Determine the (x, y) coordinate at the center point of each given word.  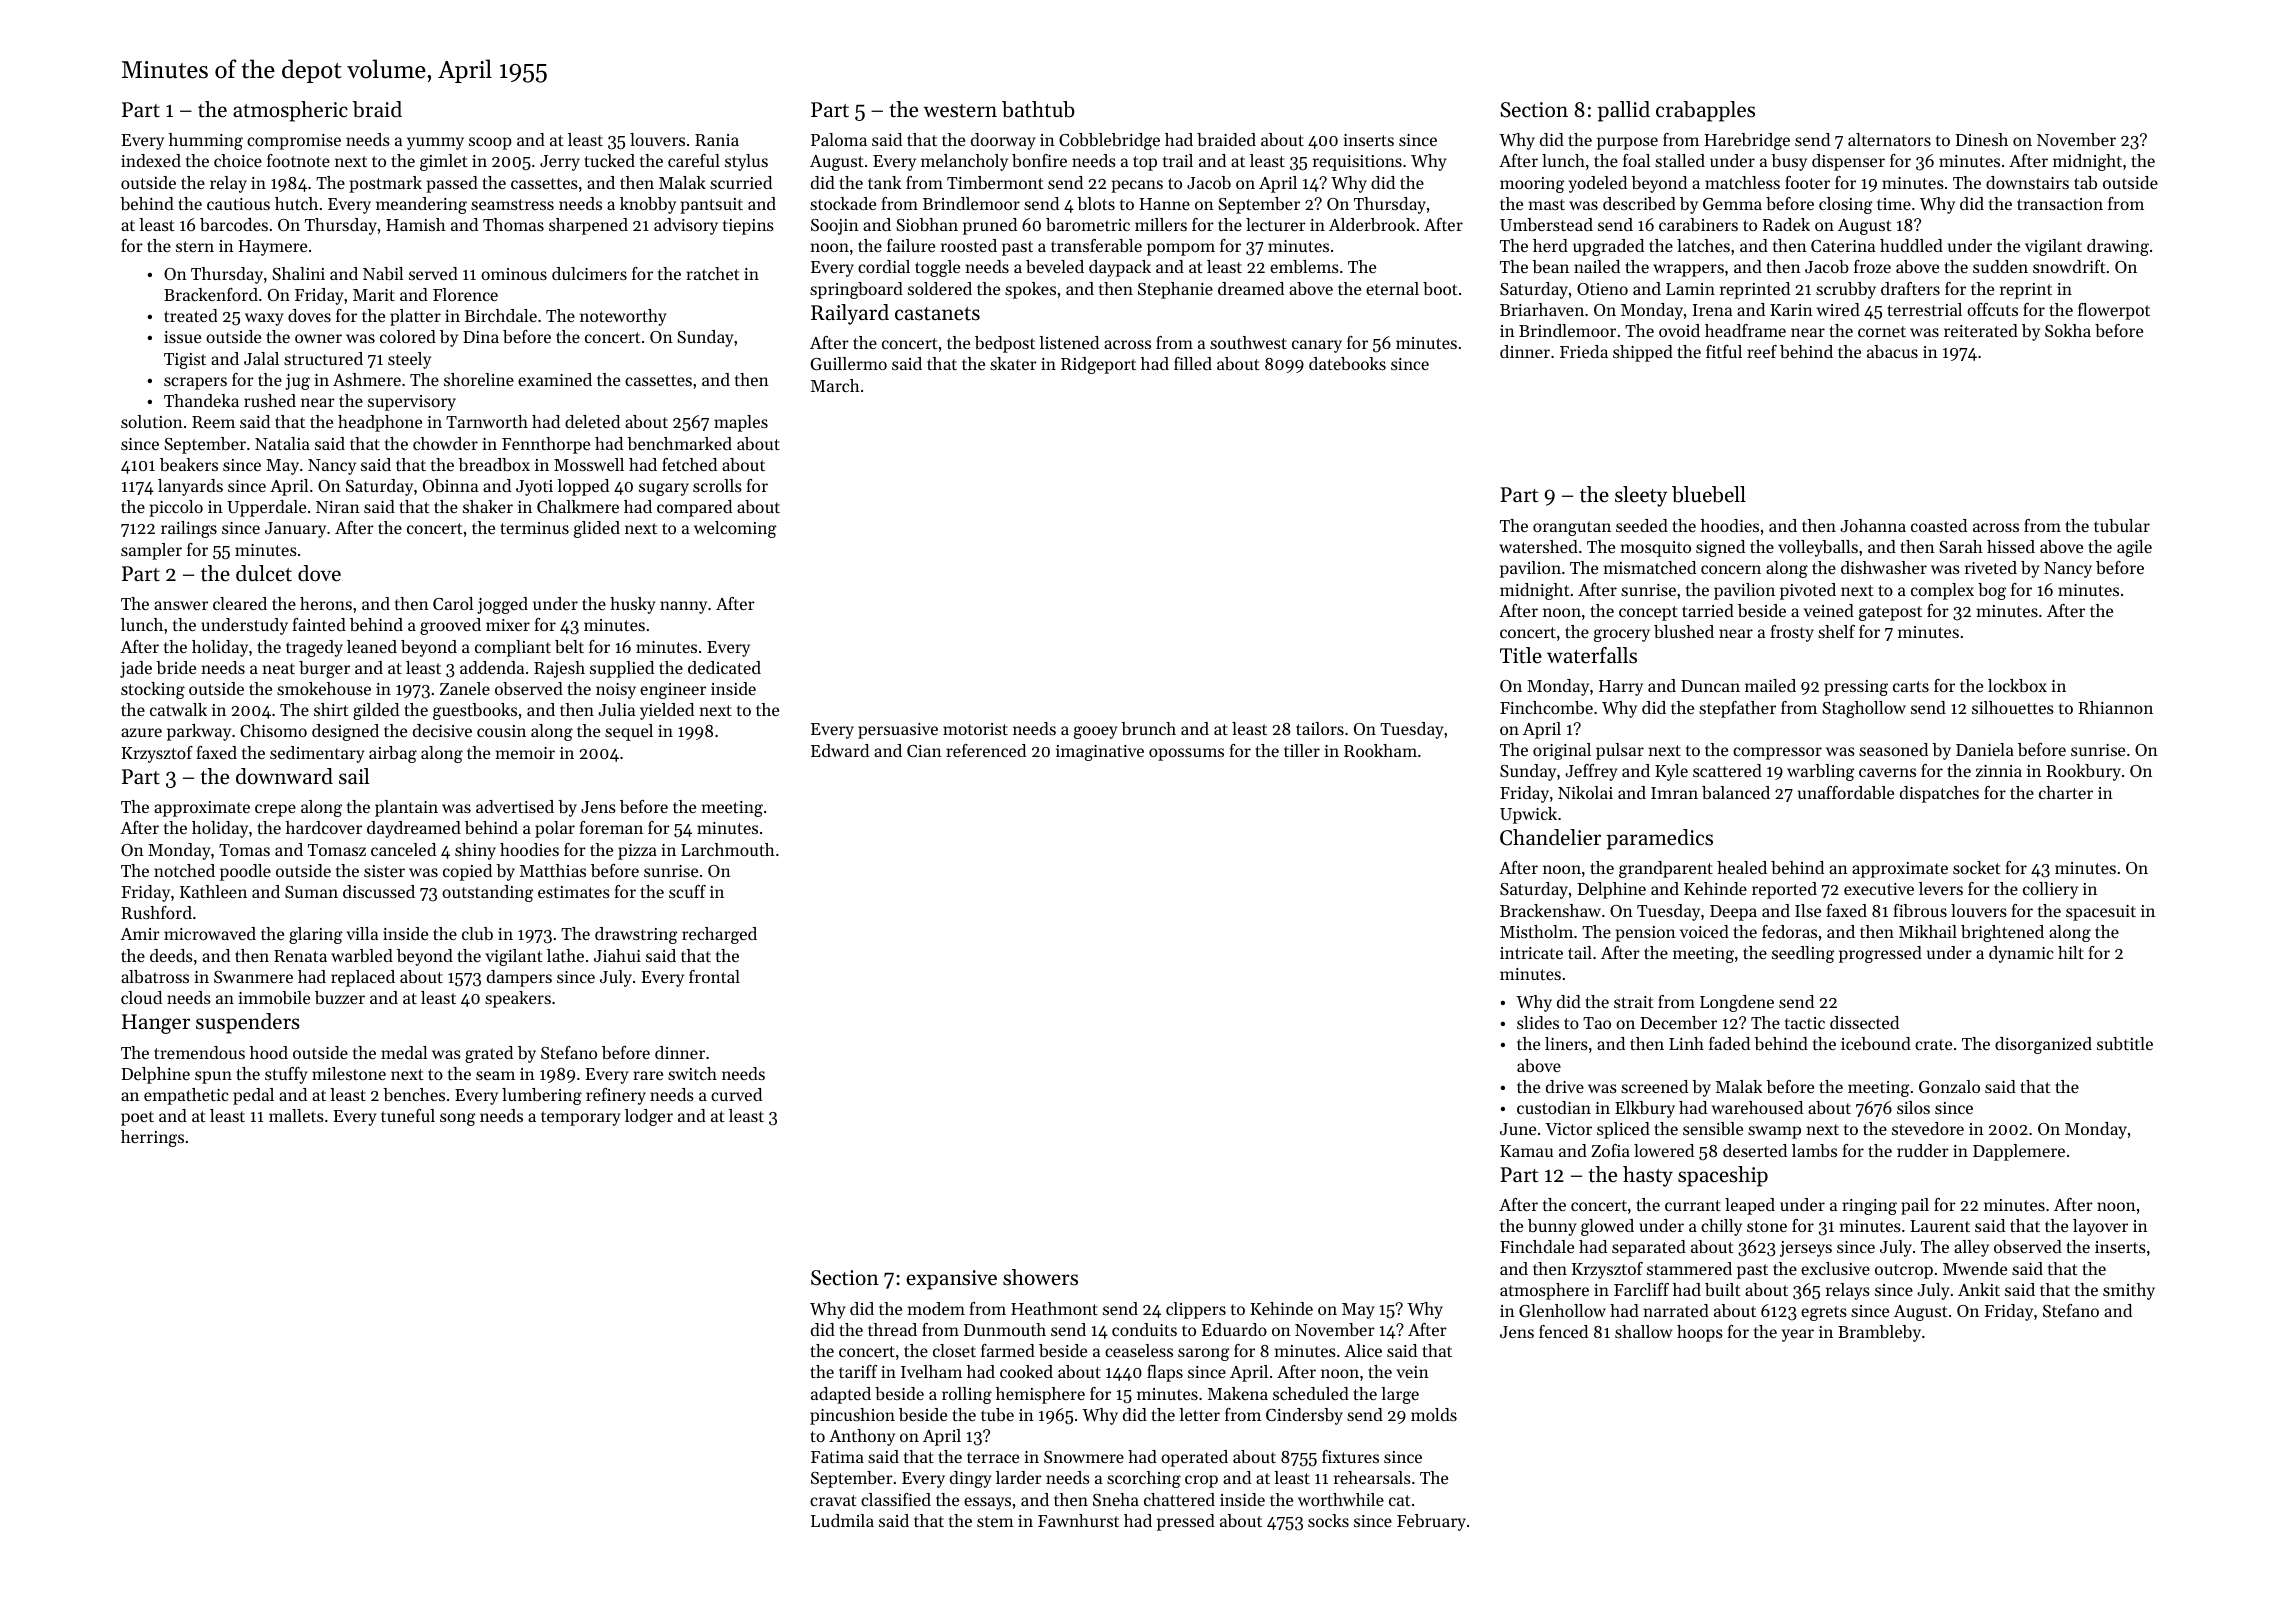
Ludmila (842, 1520)
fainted (319, 624)
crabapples (1705, 111)
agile (2134, 548)
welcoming (735, 529)
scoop (490, 143)
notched (184, 870)
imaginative (1100, 753)
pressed (1186, 1522)
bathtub (1038, 109)
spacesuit (2101, 913)
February (1431, 1522)
